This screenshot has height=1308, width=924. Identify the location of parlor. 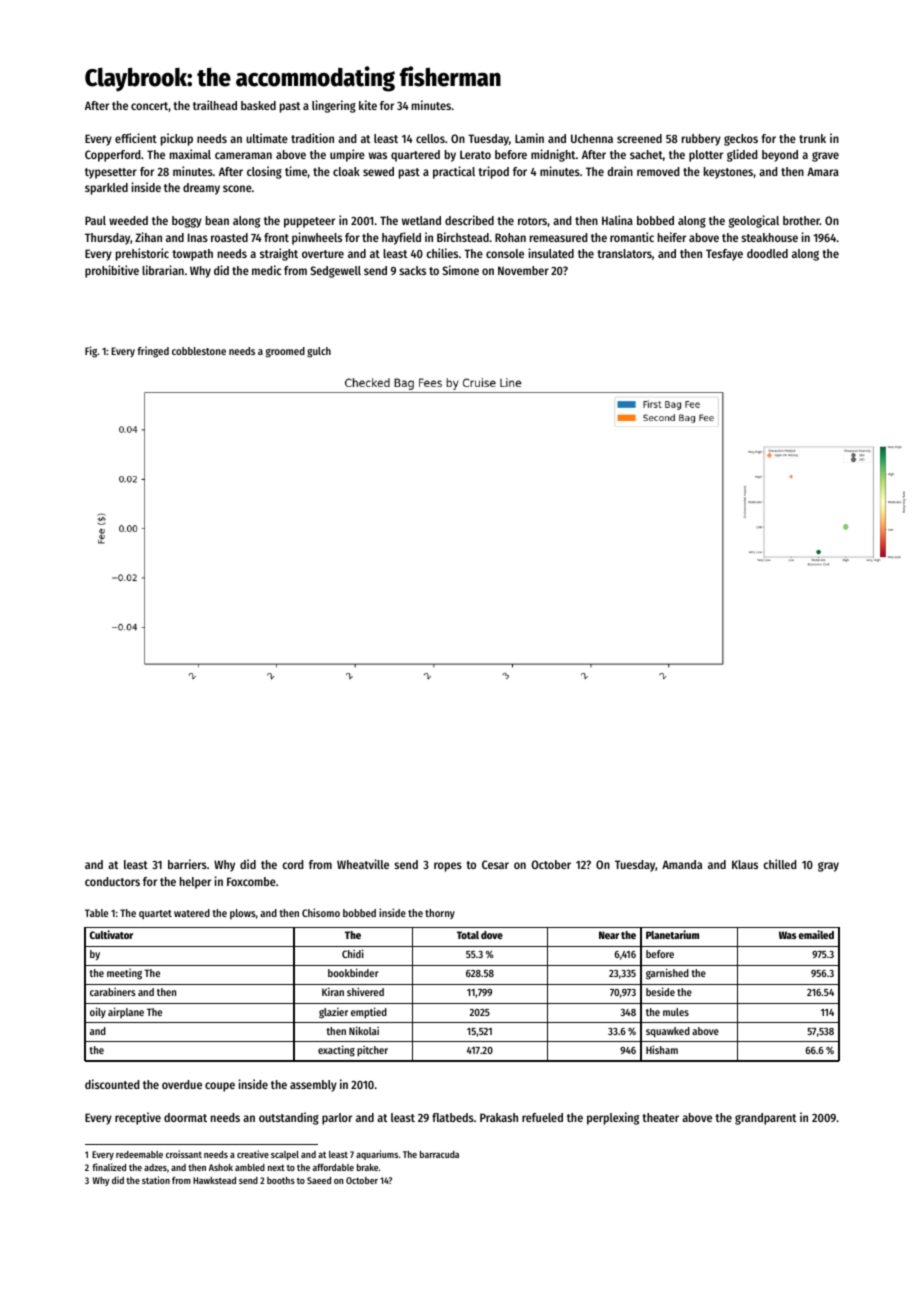
(337, 1119).
